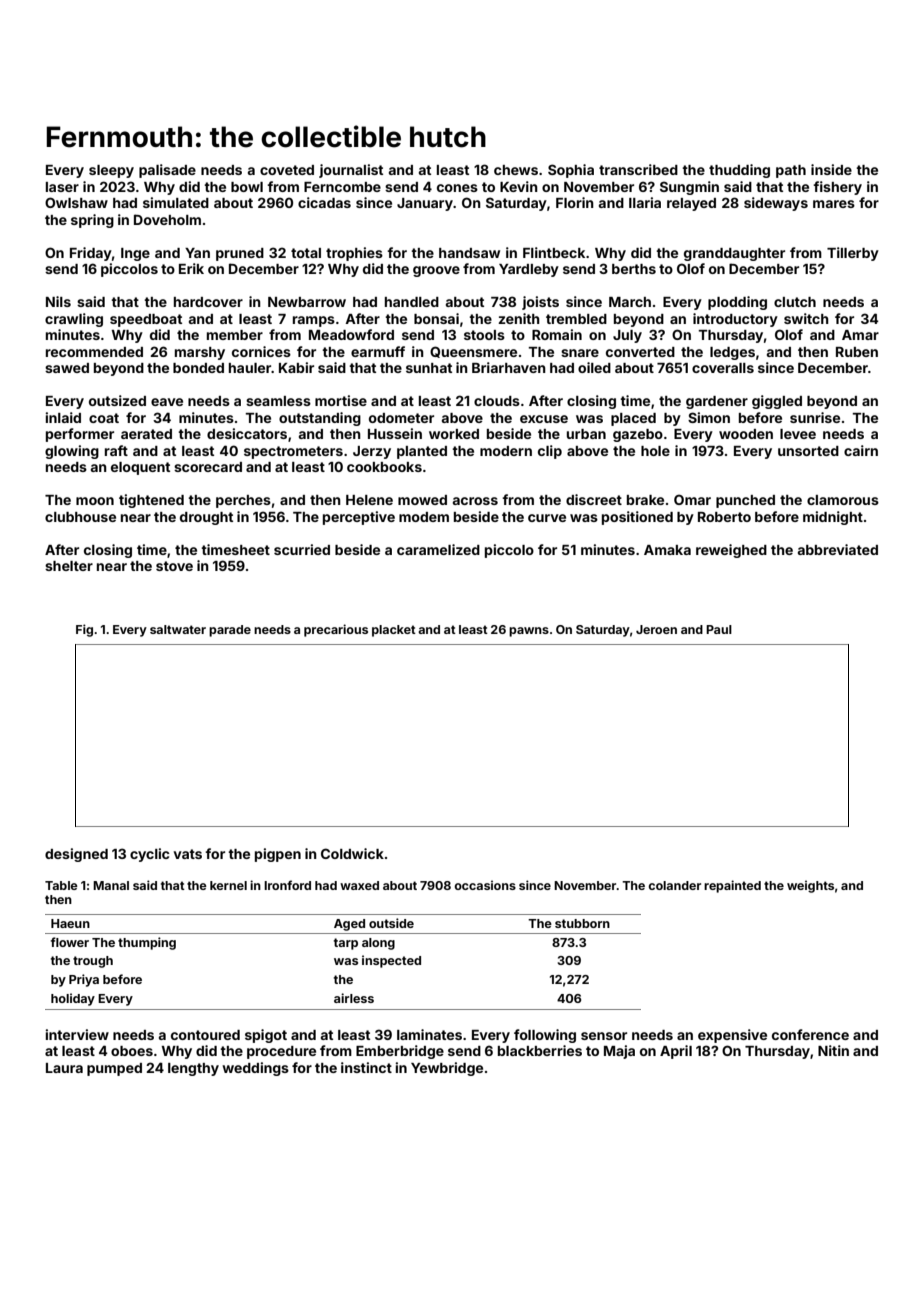  What do you see at coordinates (745, 501) in the screenshot?
I see `punched` at bounding box center [745, 501].
